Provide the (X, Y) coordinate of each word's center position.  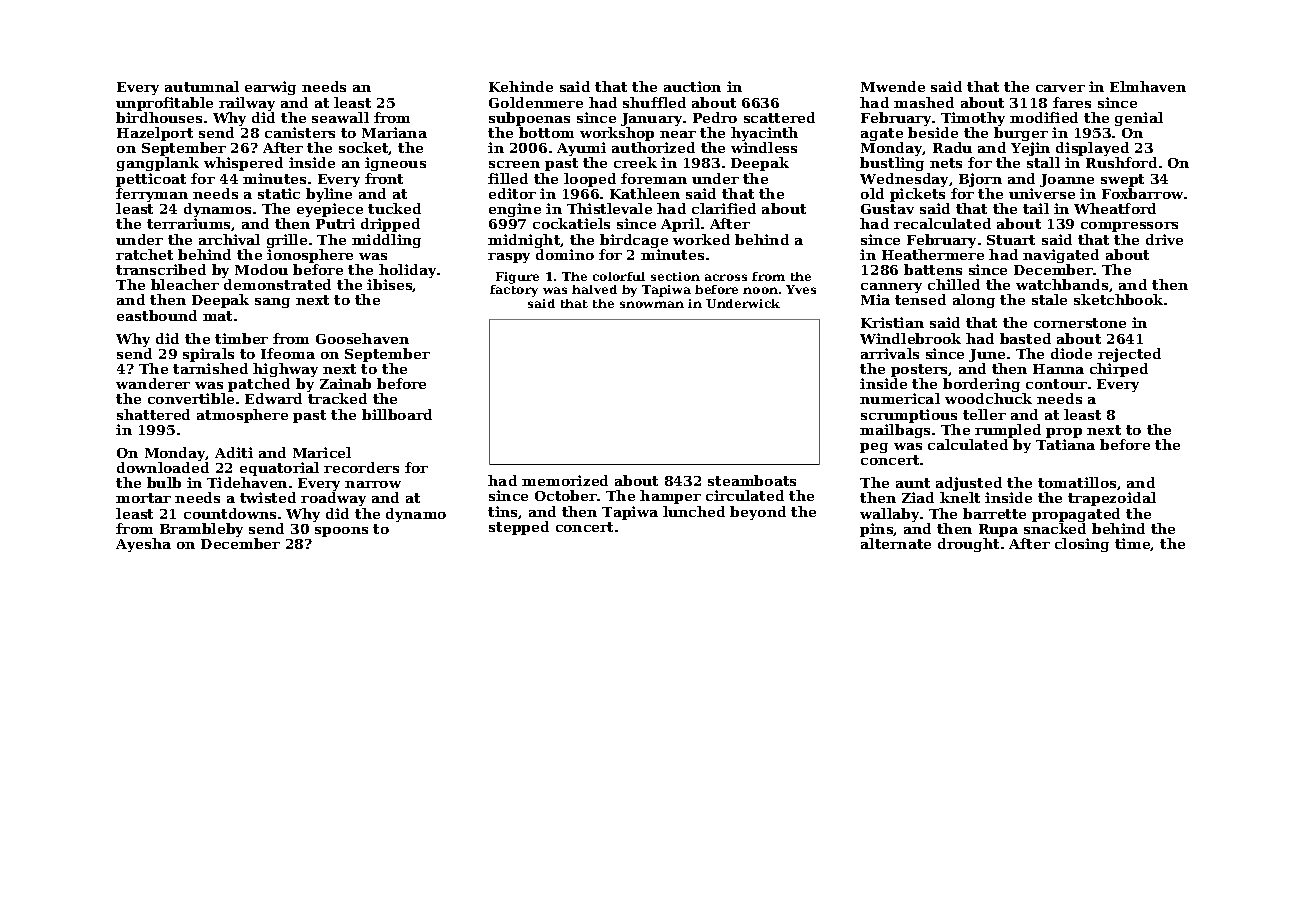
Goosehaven (362, 338)
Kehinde (521, 86)
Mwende (893, 86)
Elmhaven (1148, 86)
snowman (652, 304)
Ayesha (143, 545)
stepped (519, 528)
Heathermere (933, 254)
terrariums (189, 224)
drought (968, 545)
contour (1056, 384)
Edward (273, 399)
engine (515, 210)
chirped (1119, 370)
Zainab (345, 383)
